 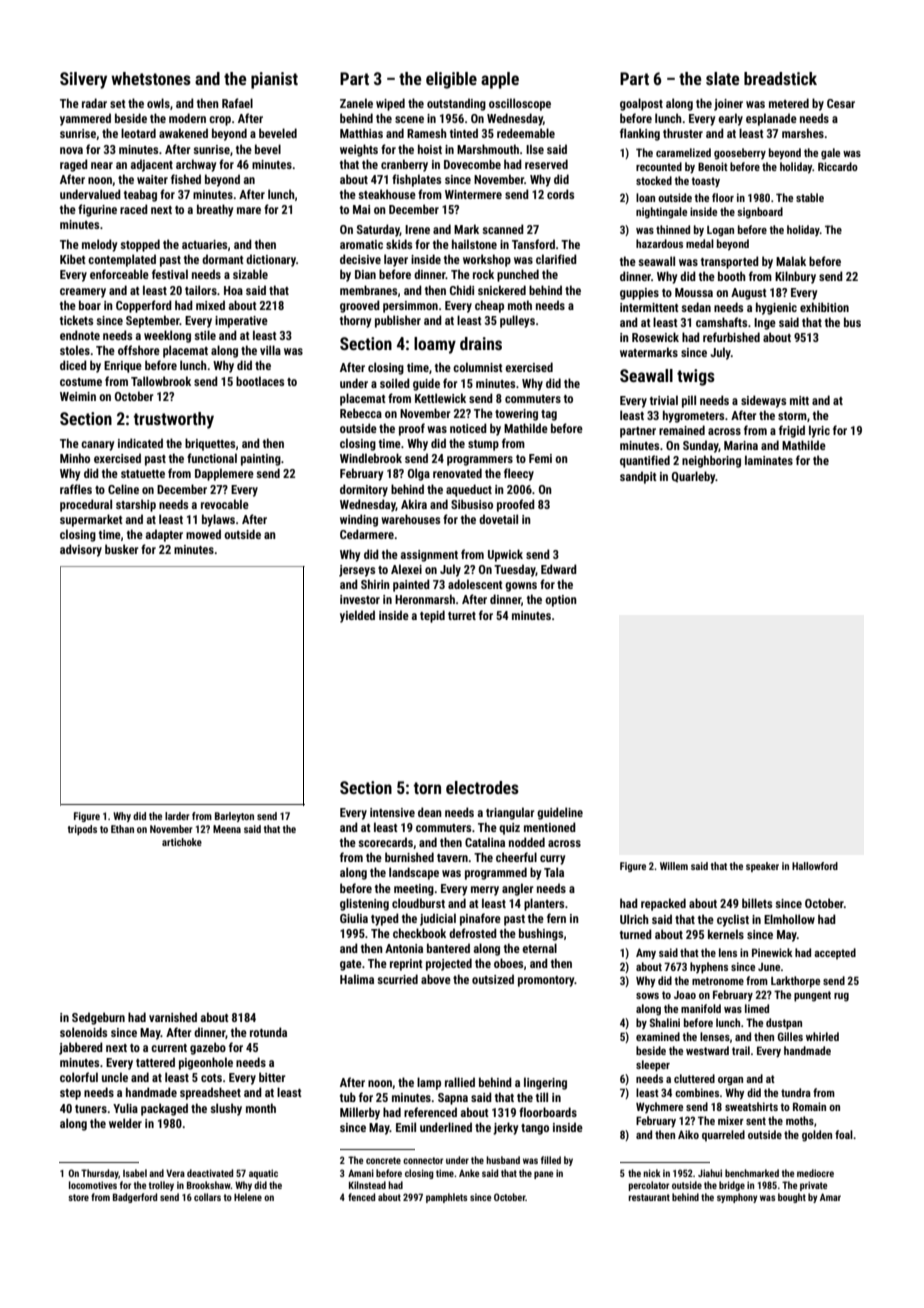 What do you see at coordinates (125, 1108) in the page?
I see `Yulia` at bounding box center [125, 1108].
